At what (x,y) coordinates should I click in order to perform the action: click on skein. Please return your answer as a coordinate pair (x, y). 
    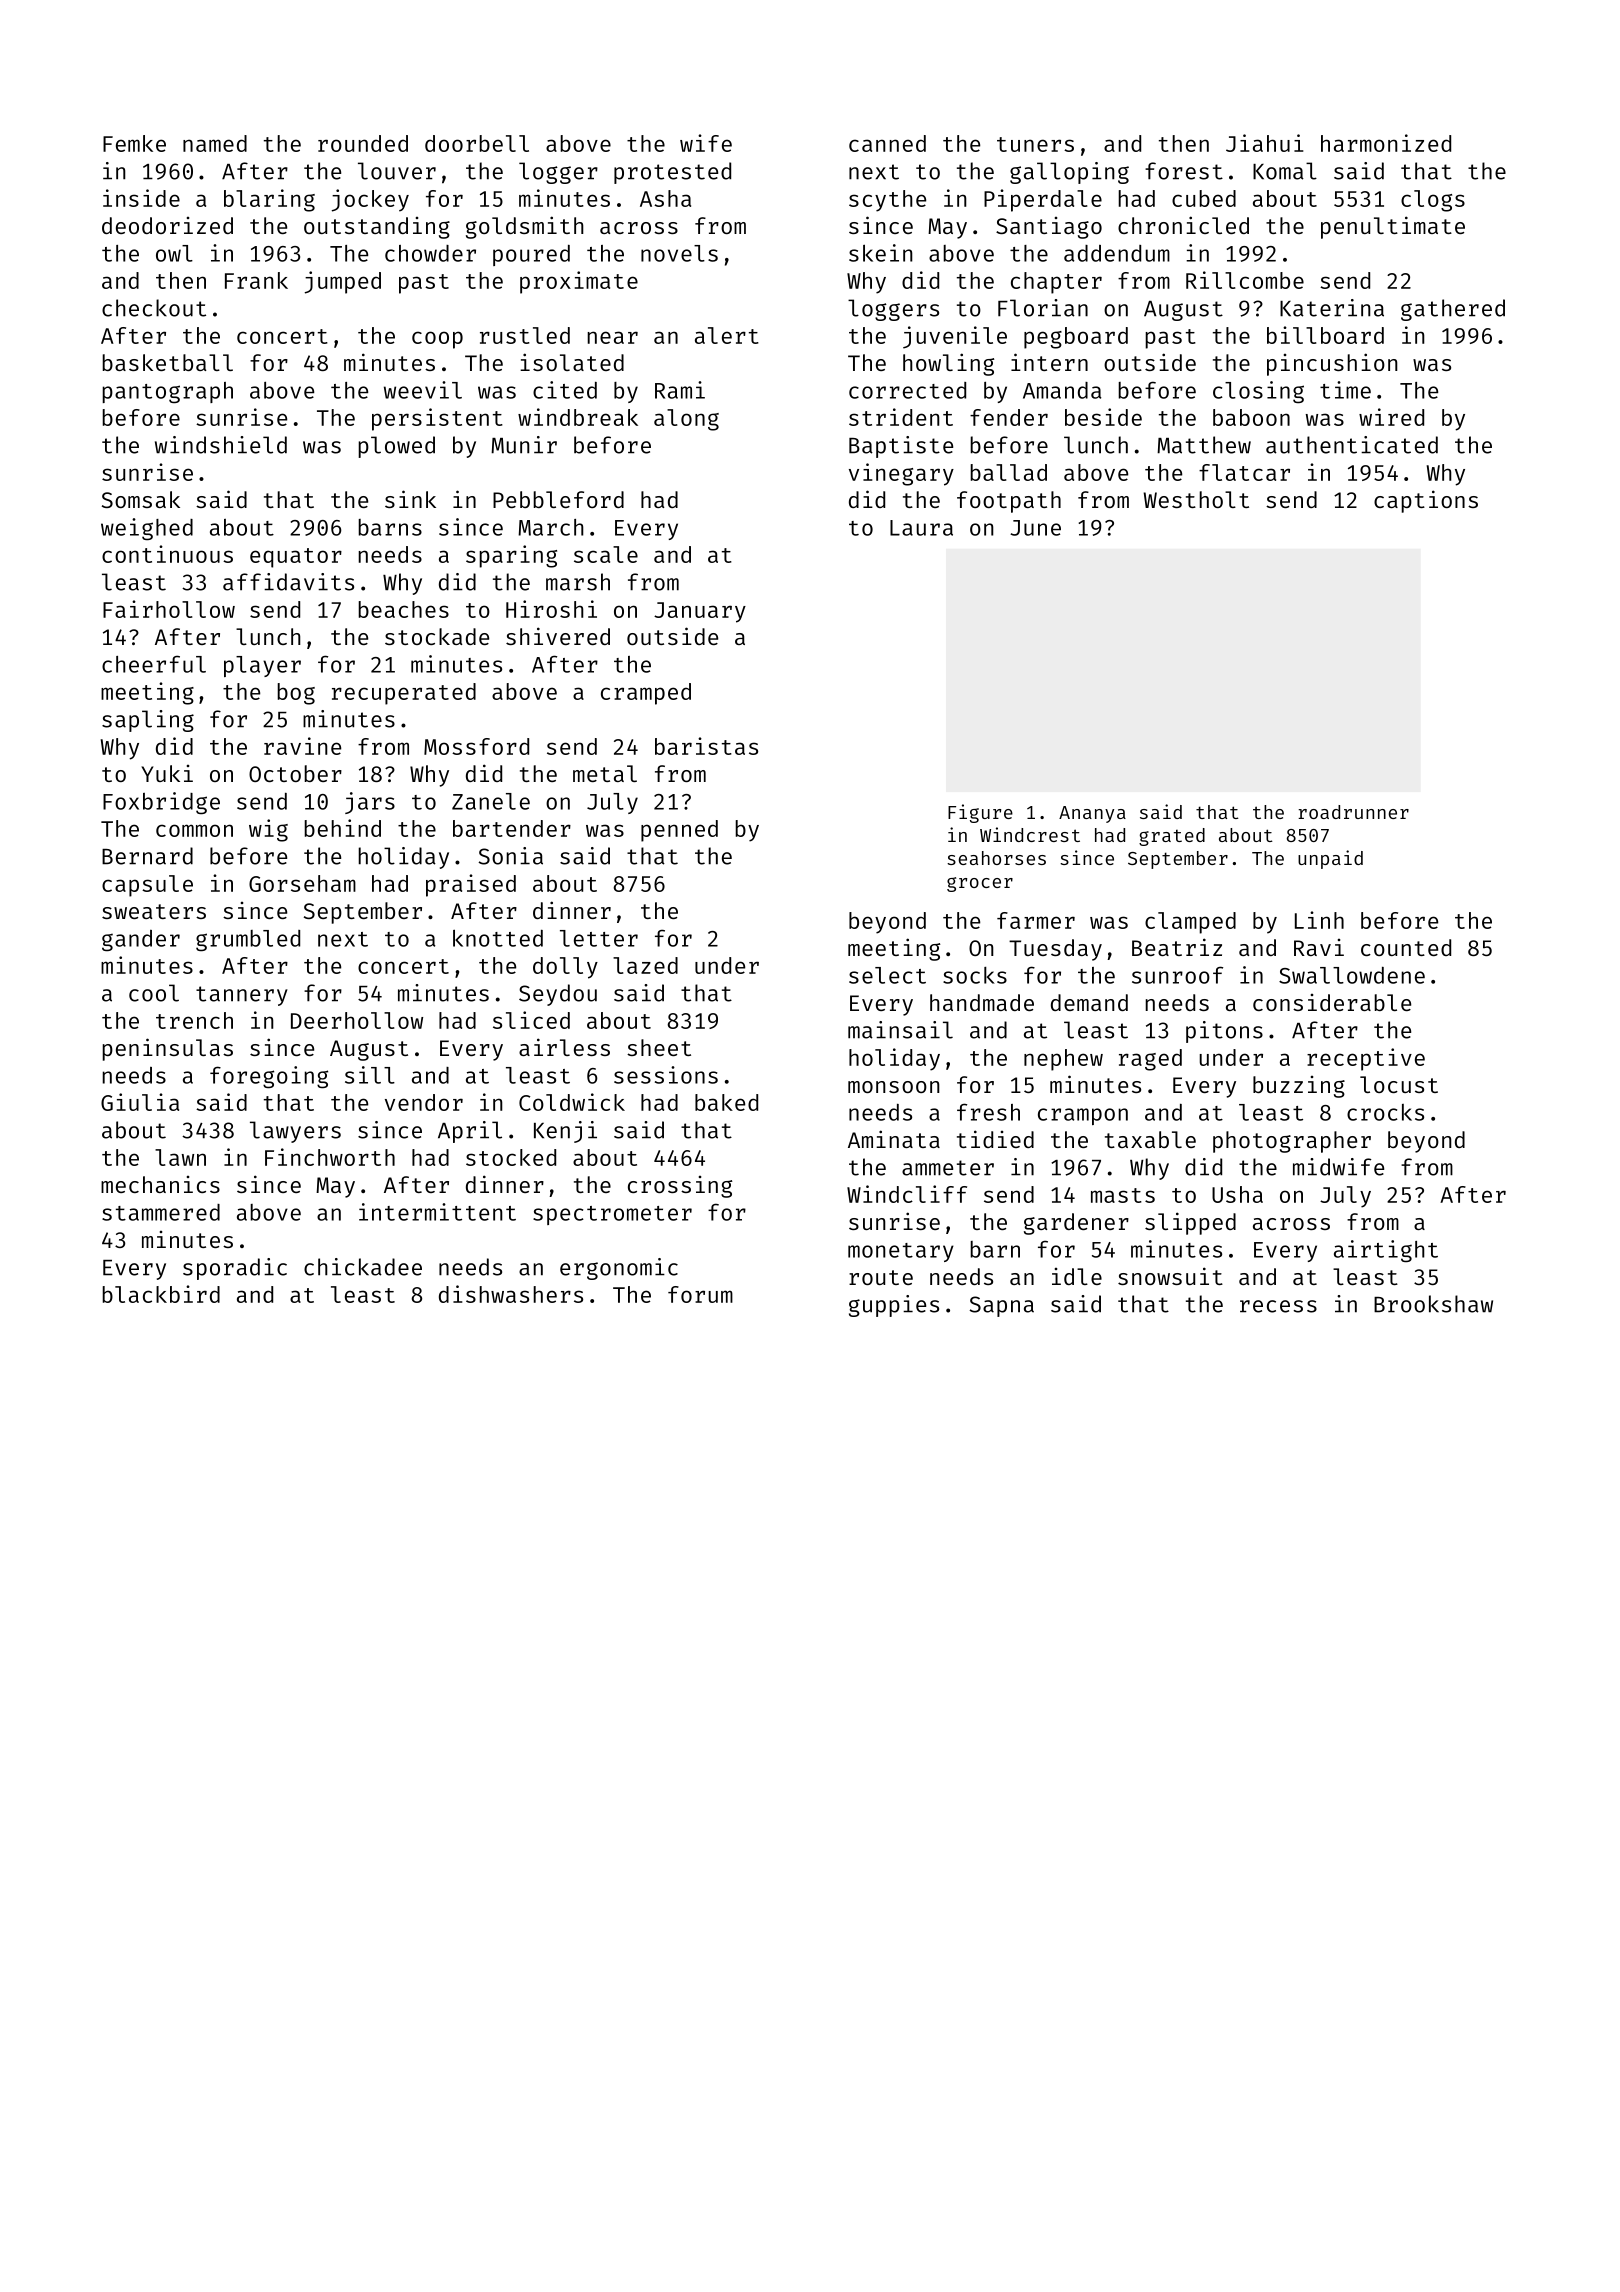
    Looking at the image, I should click on (881, 253).
